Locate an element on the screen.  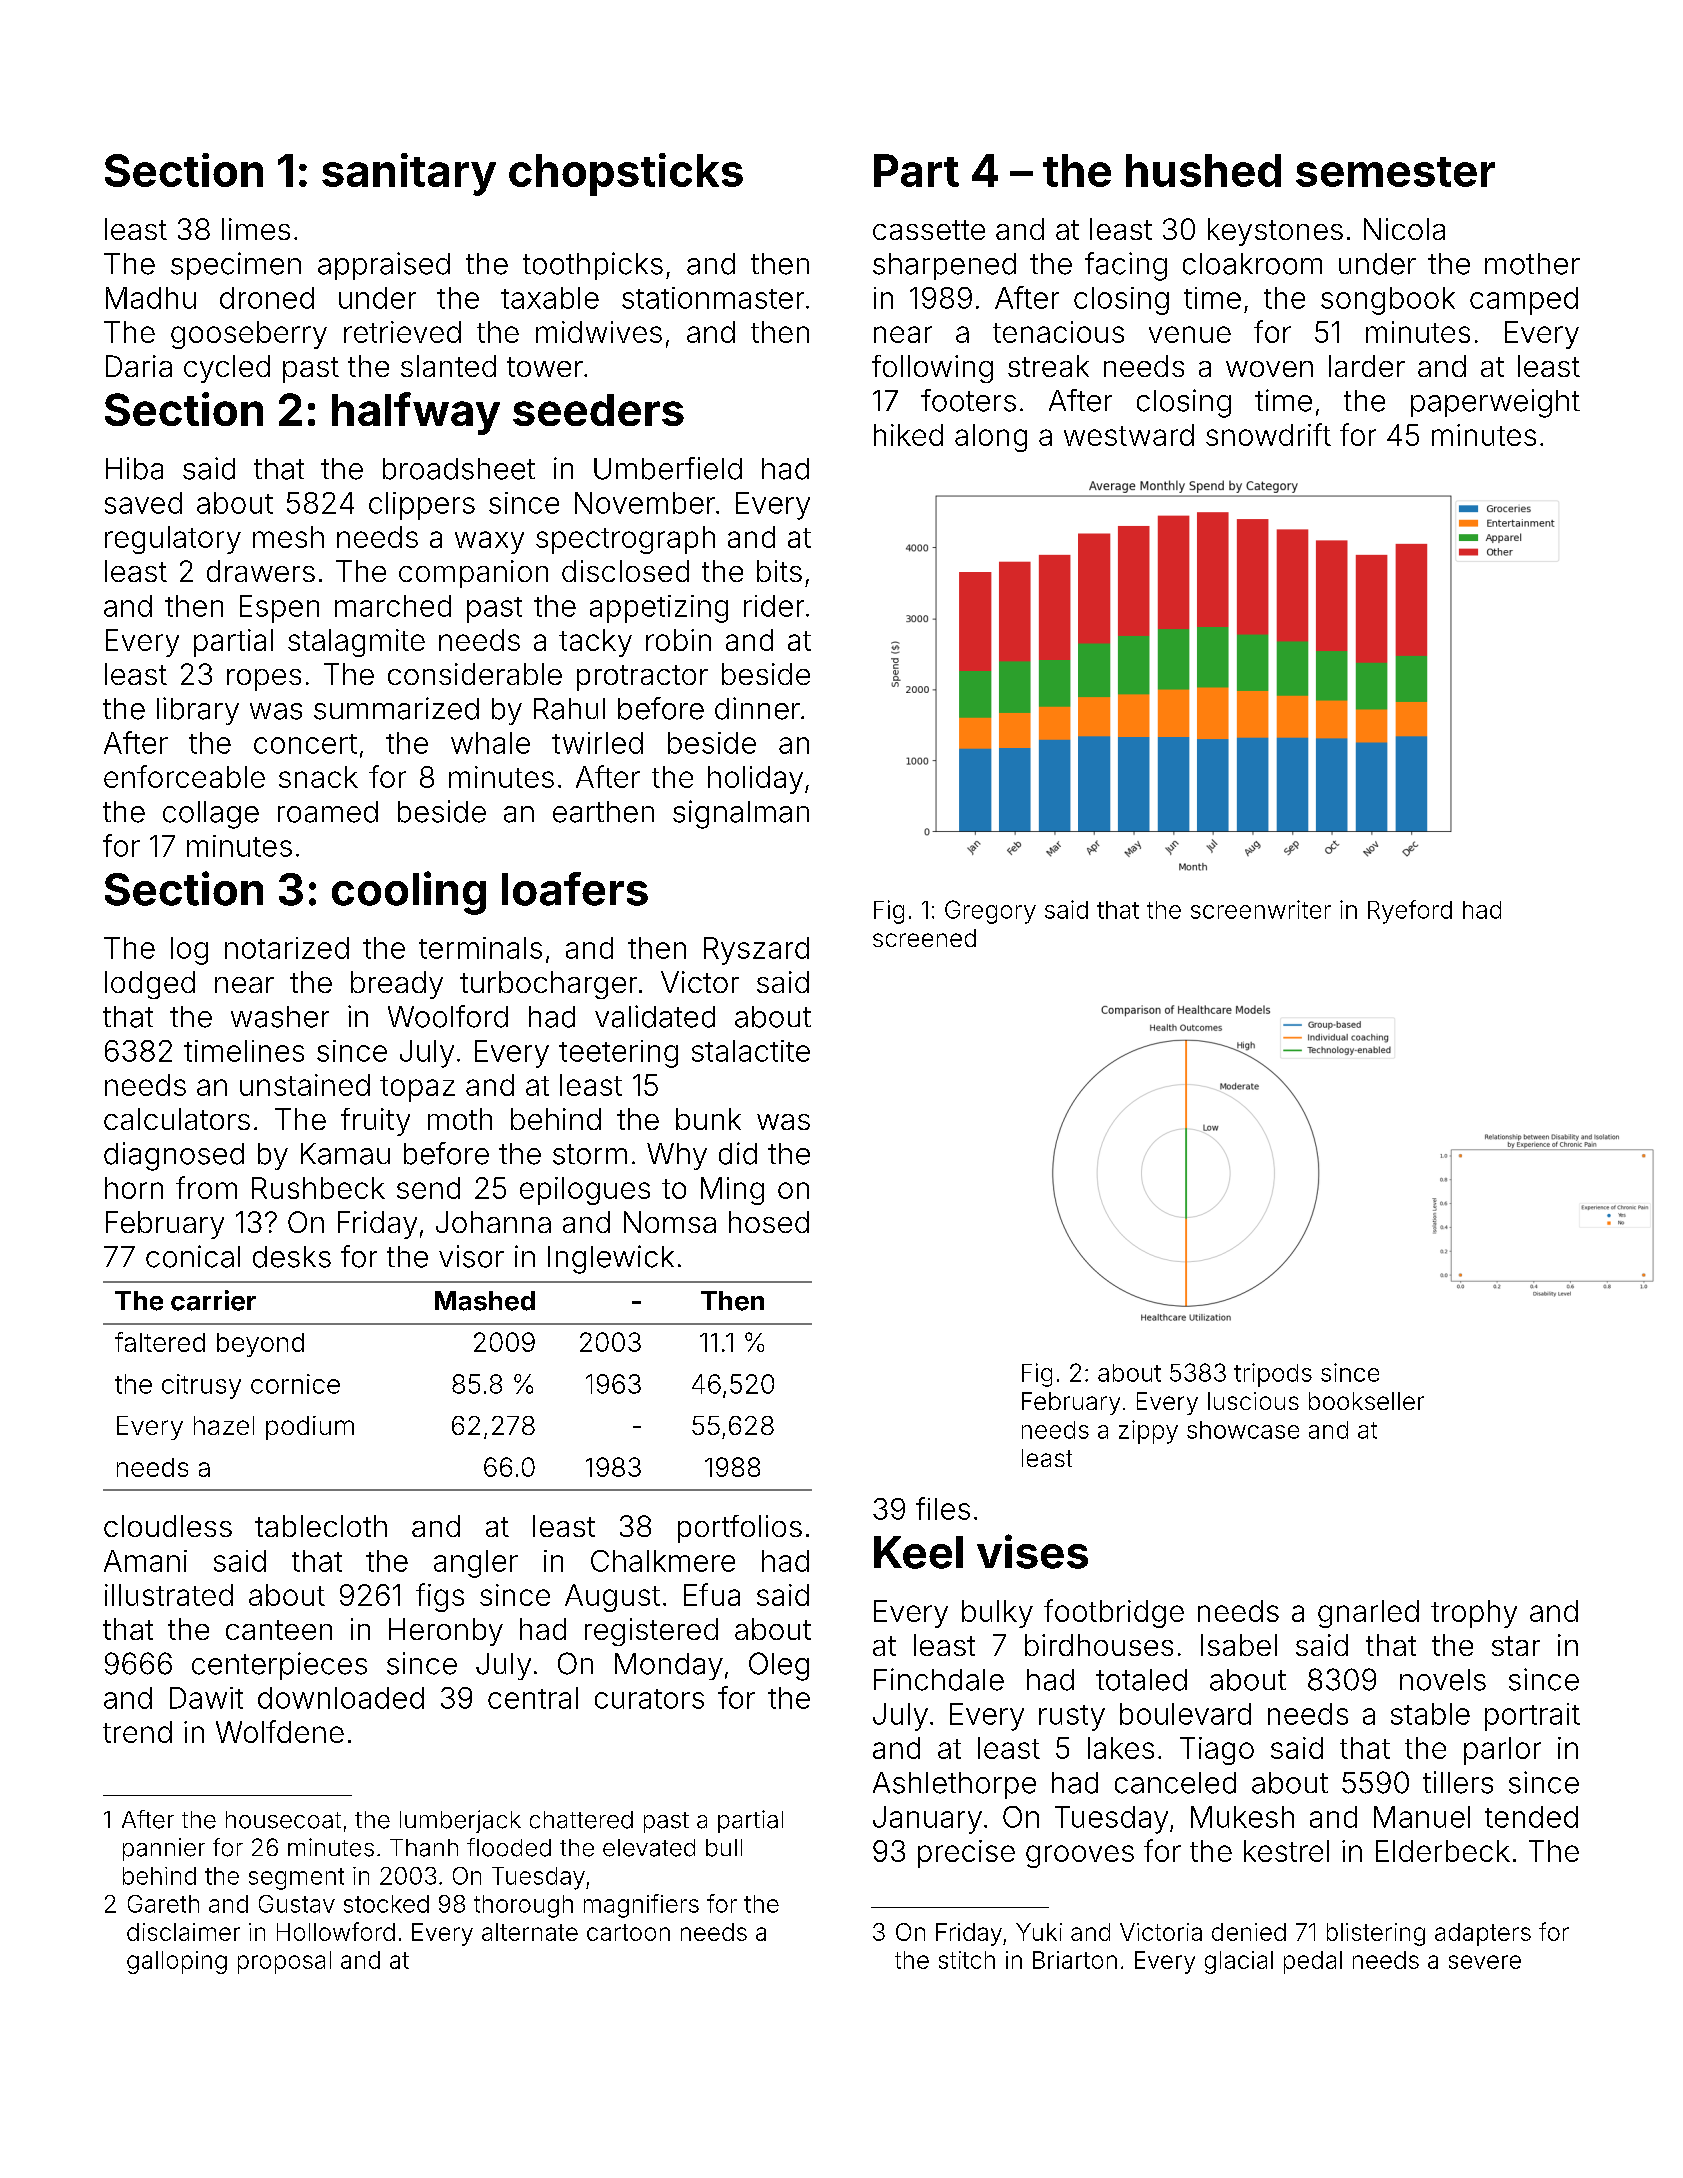
camped is located at coordinates (1524, 301).
